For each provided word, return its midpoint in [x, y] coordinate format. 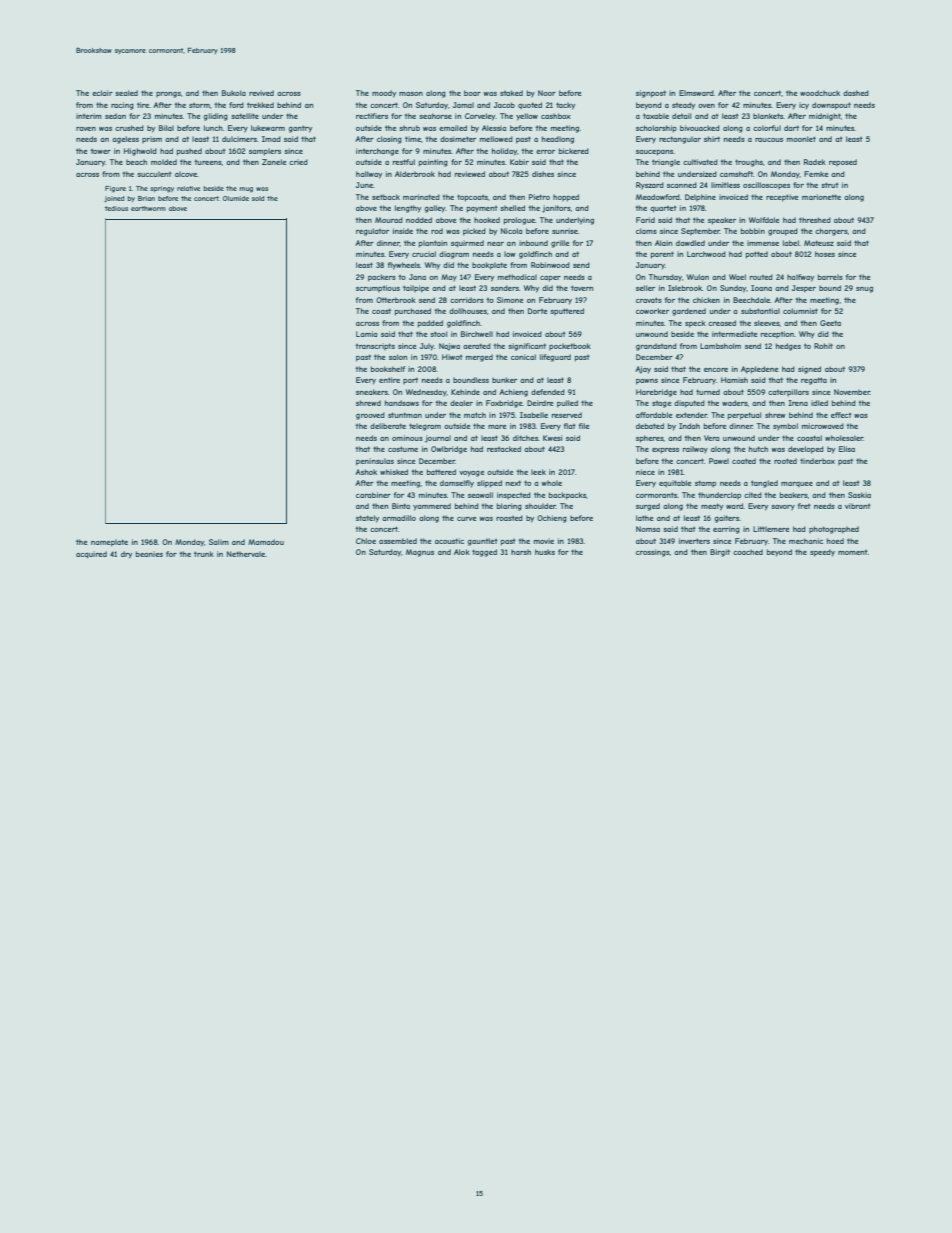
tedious [116, 208]
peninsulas [375, 462]
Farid [645, 220]
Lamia [366, 334]
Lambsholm [720, 346]
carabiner [373, 495]
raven [86, 129]
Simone [510, 300]
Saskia [859, 495]
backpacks [567, 496]
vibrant [858, 506]
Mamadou [266, 542]
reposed [843, 162]
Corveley [480, 117]
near [495, 244]
